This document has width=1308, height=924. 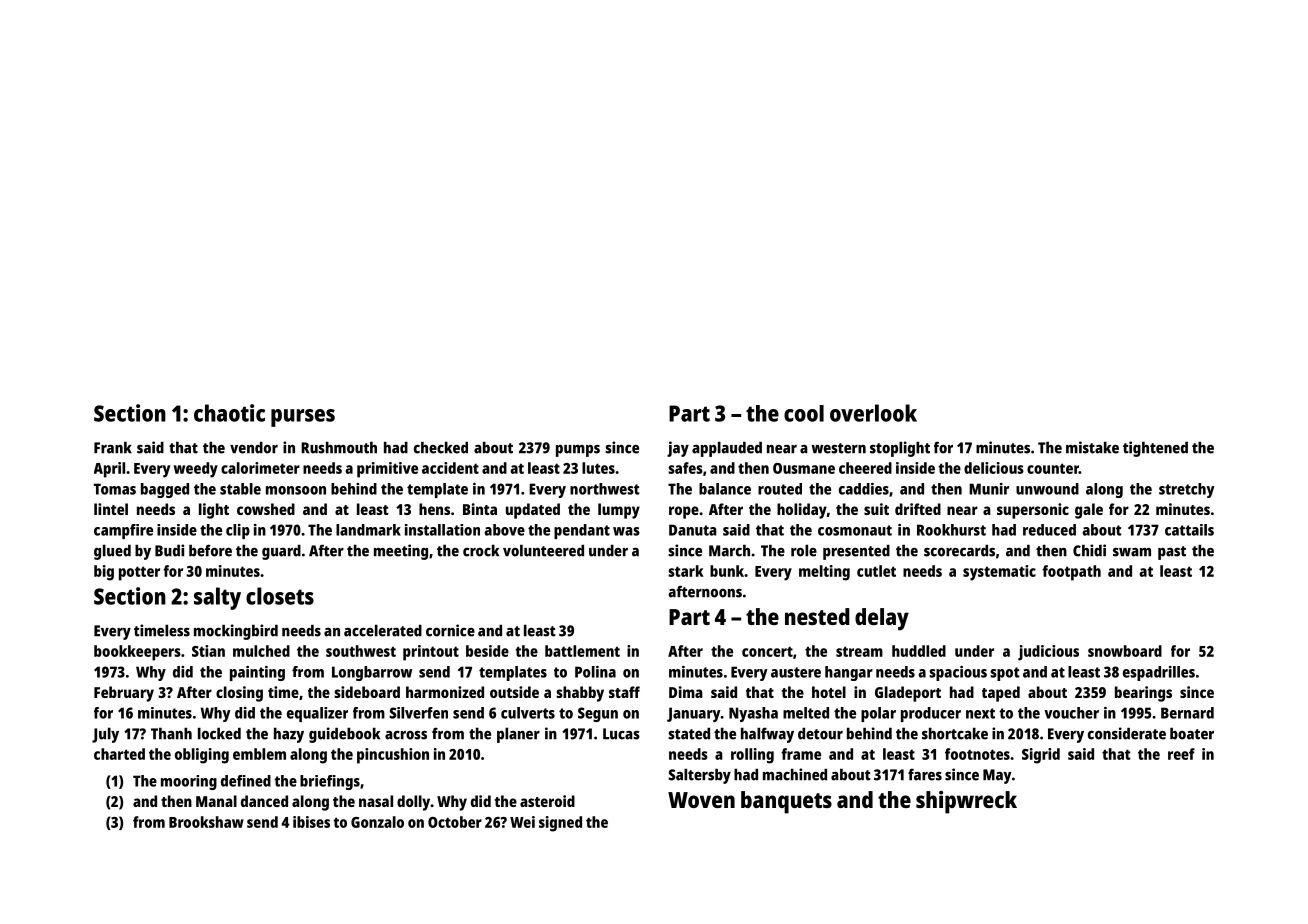 I want to click on Wei, so click(x=522, y=822).
